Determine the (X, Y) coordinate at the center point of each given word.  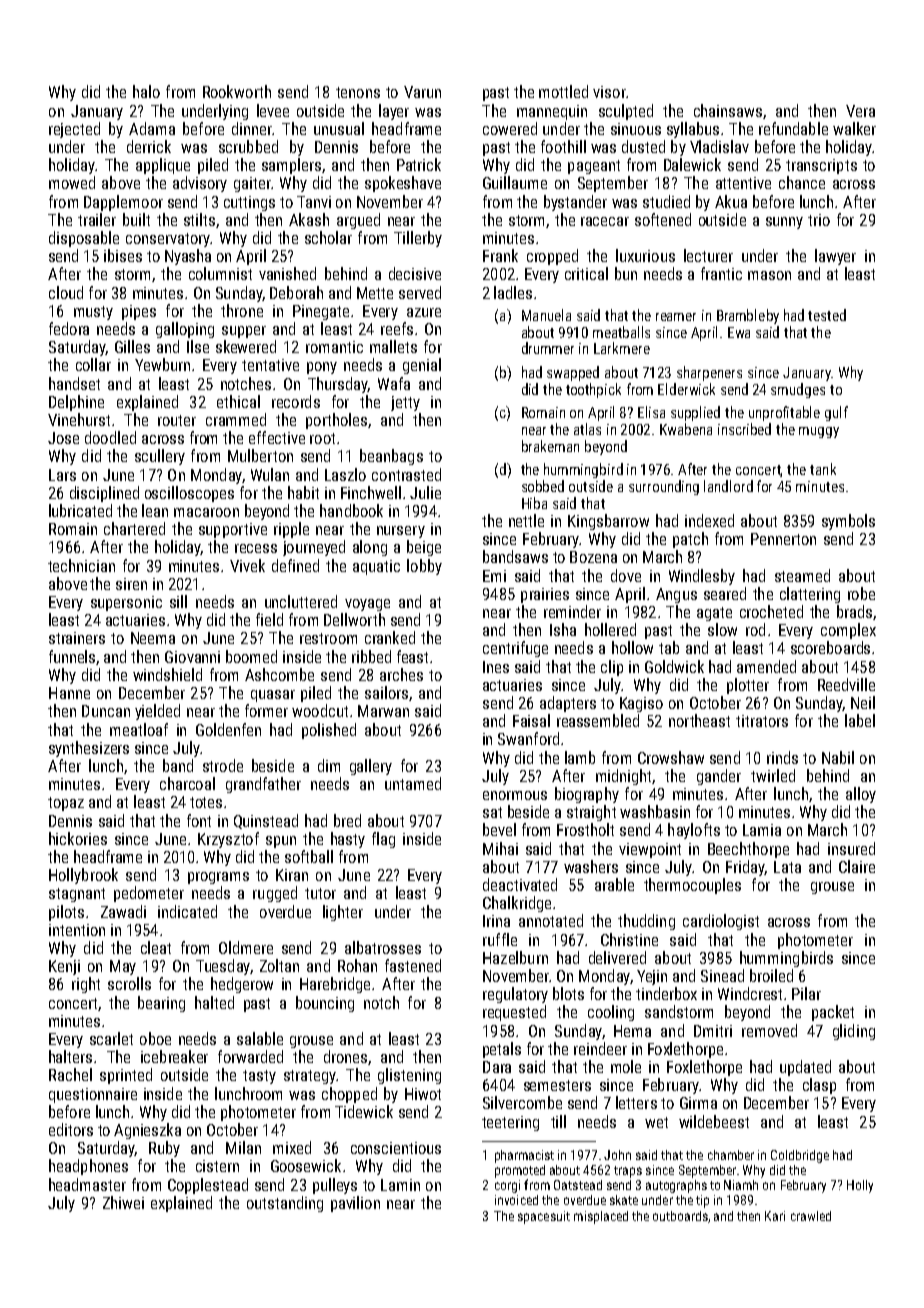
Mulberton (260, 455)
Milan (243, 1147)
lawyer (835, 257)
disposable (84, 239)
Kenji (64, 967)
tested (827, 315)
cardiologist (721, 922)
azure (424, 312)
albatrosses (383, 947)
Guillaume (515, 182)
